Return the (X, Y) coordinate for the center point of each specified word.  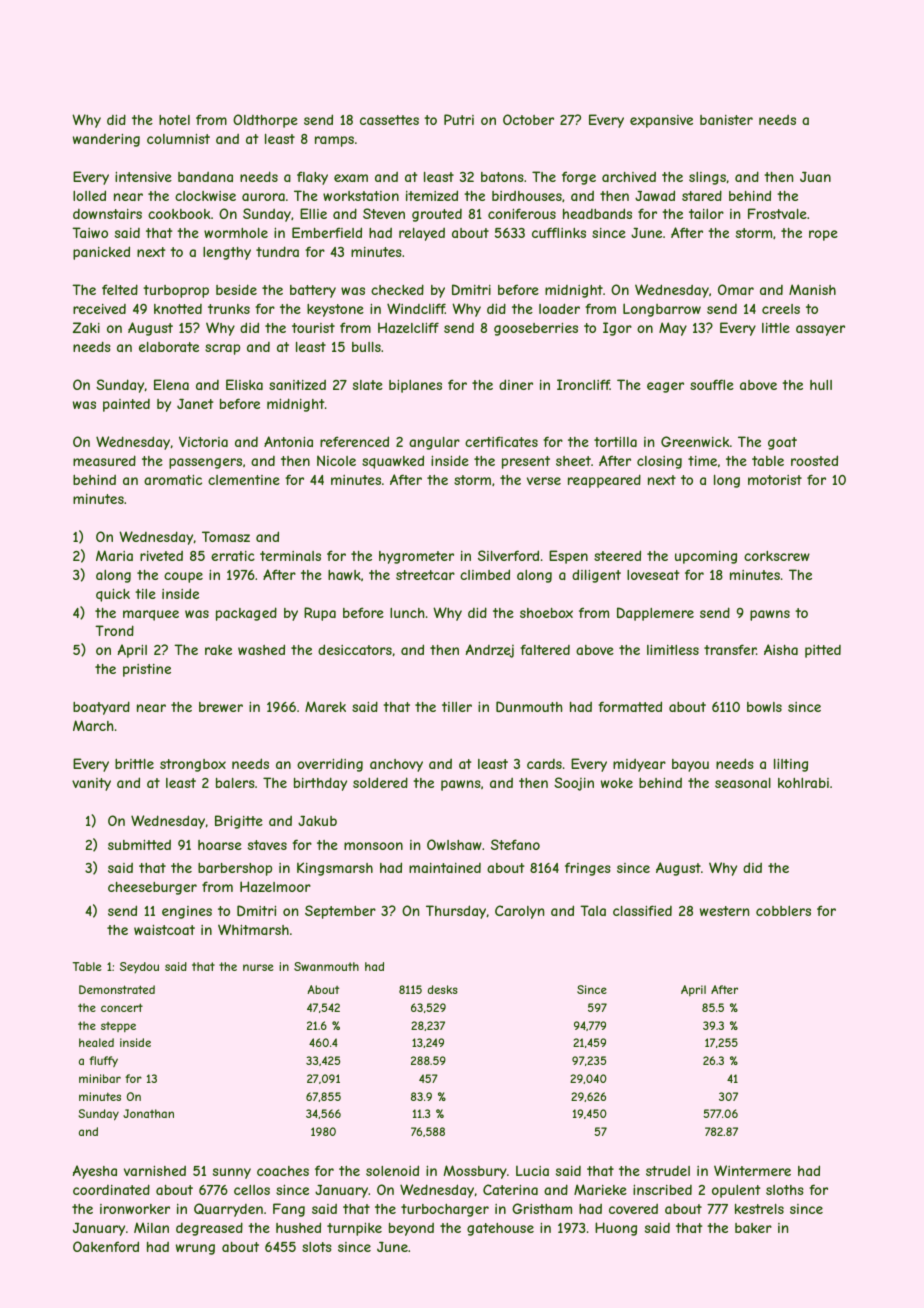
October (528, 119)
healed (96, 1042)
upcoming (706, 557)
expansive (661, 121)
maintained (445, 868)
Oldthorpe (265, 121)
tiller (457, 707)
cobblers (783, 911)
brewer (221, 707)
